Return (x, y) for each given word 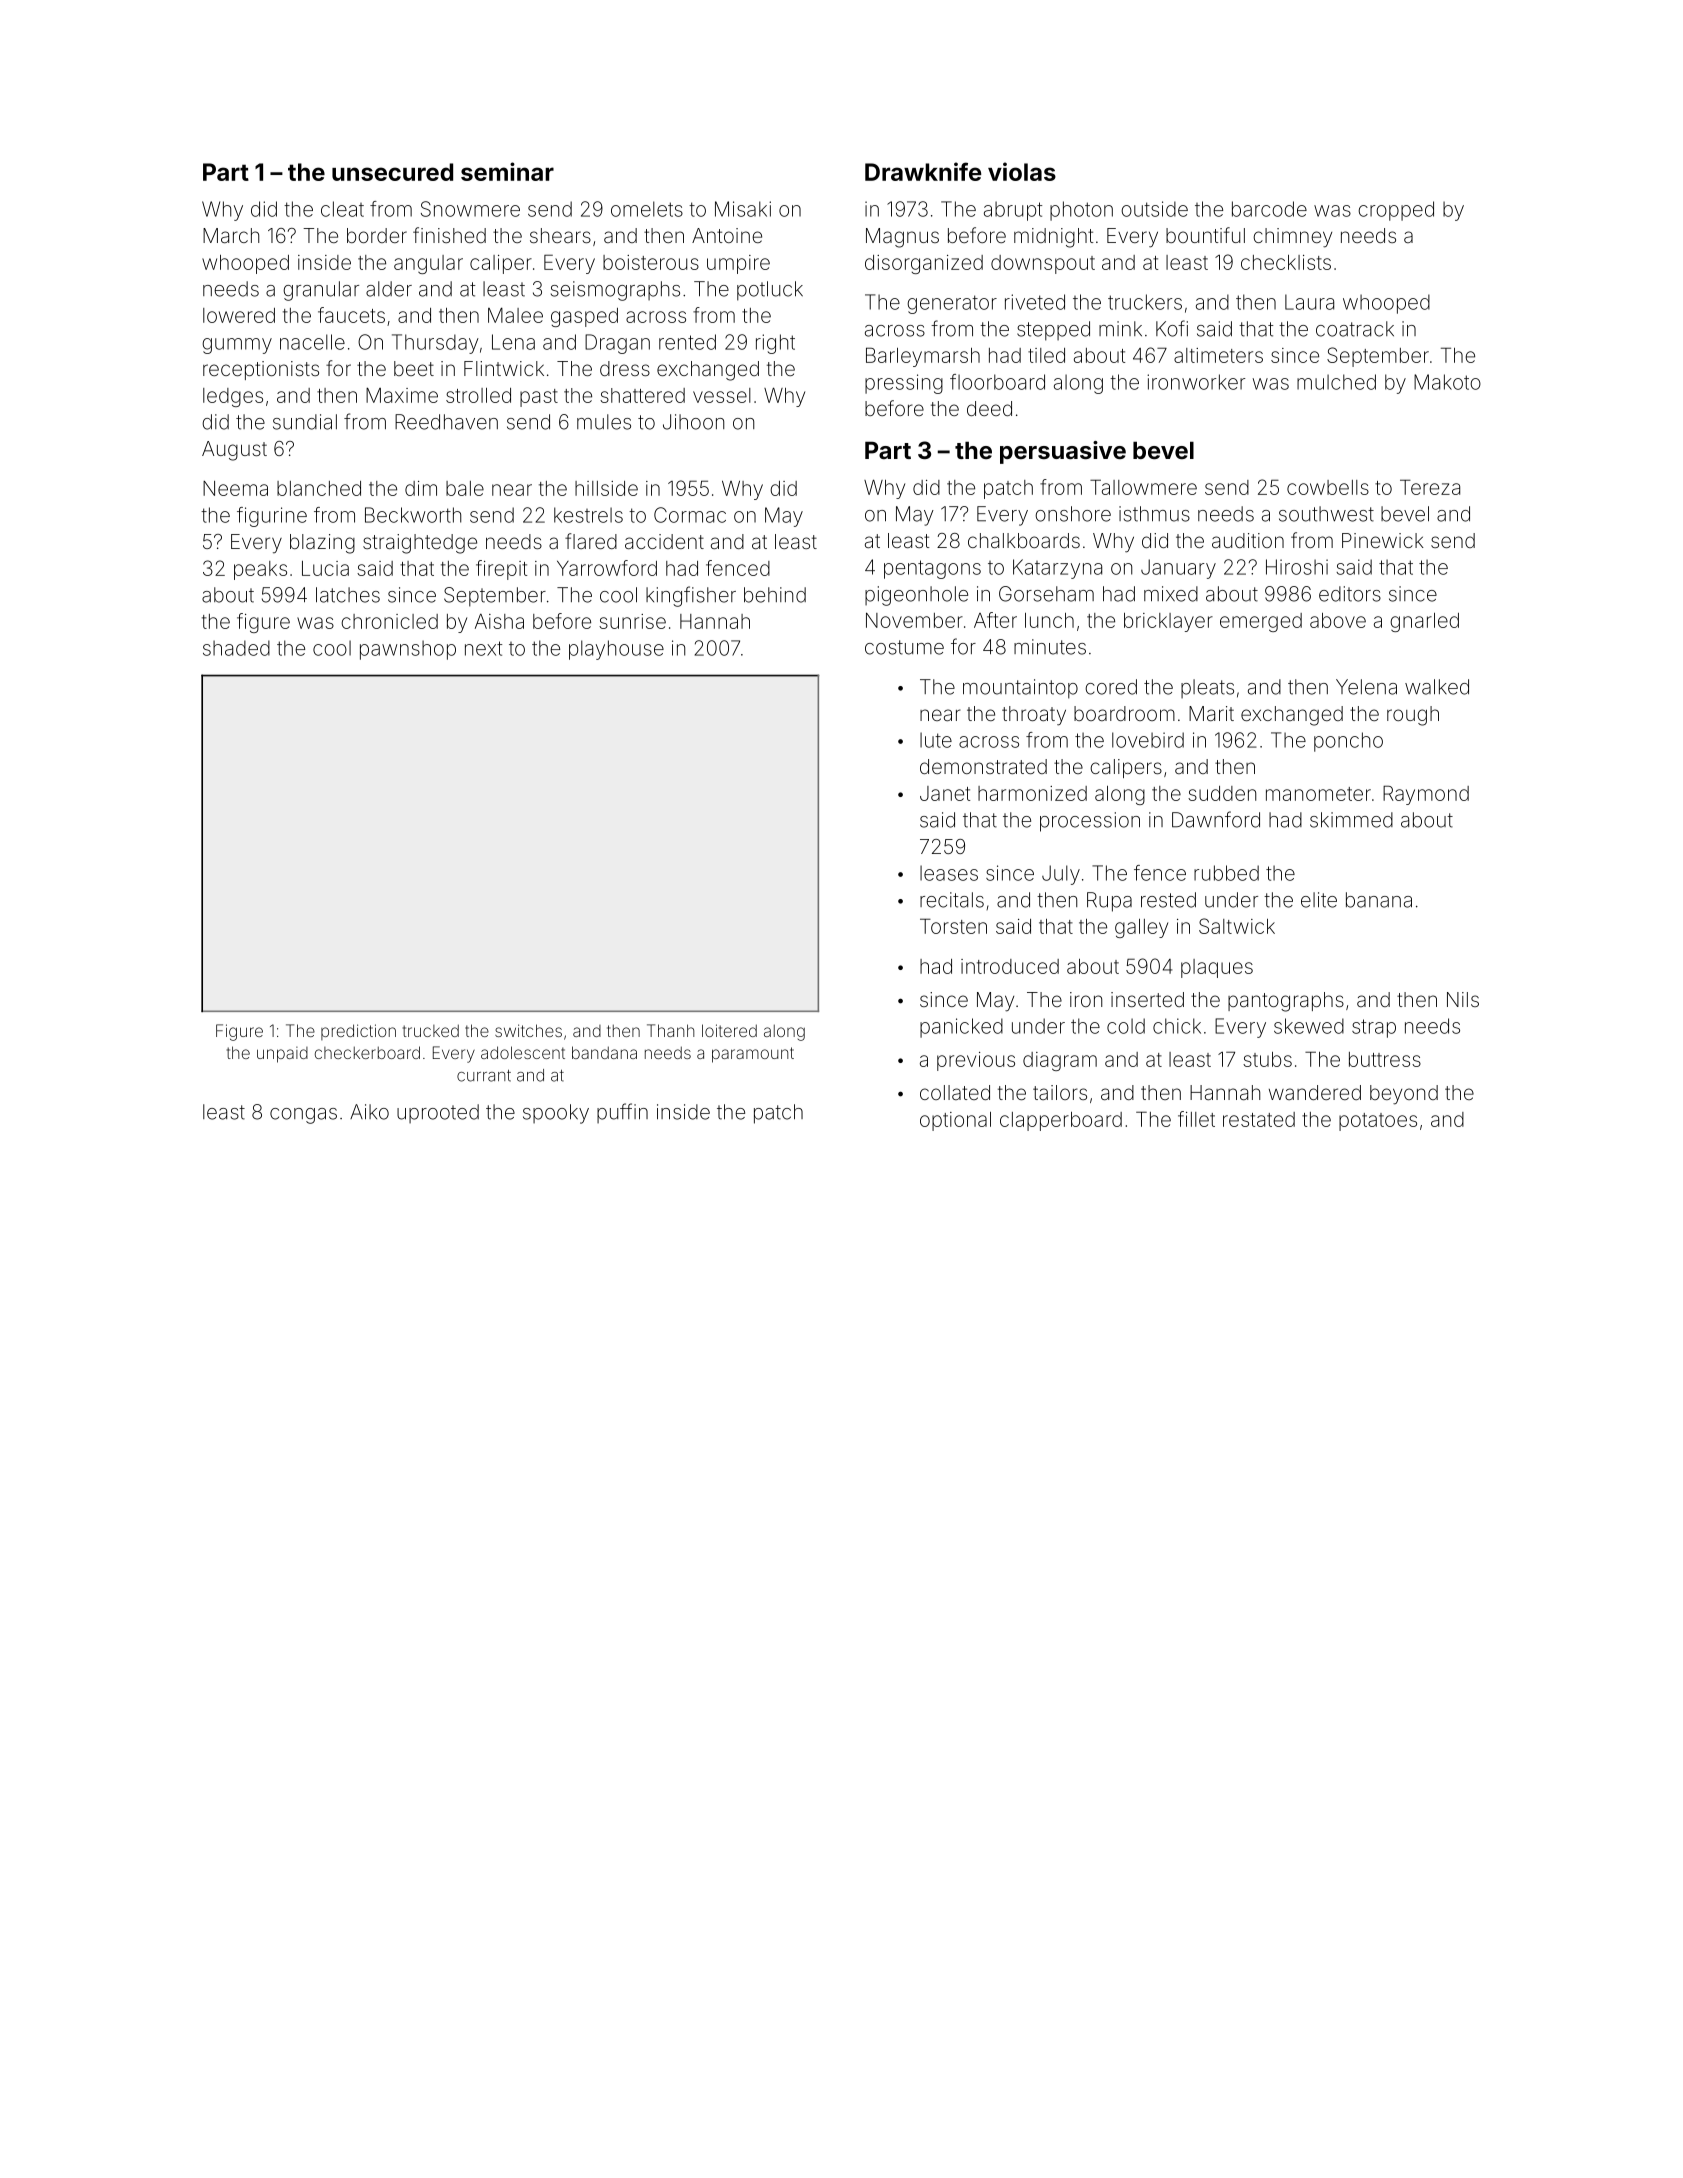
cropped (1396, 211)
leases (949, 873)
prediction (358, 1032)
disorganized (924, 264)
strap (1374, 1028)
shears (560, 235)
